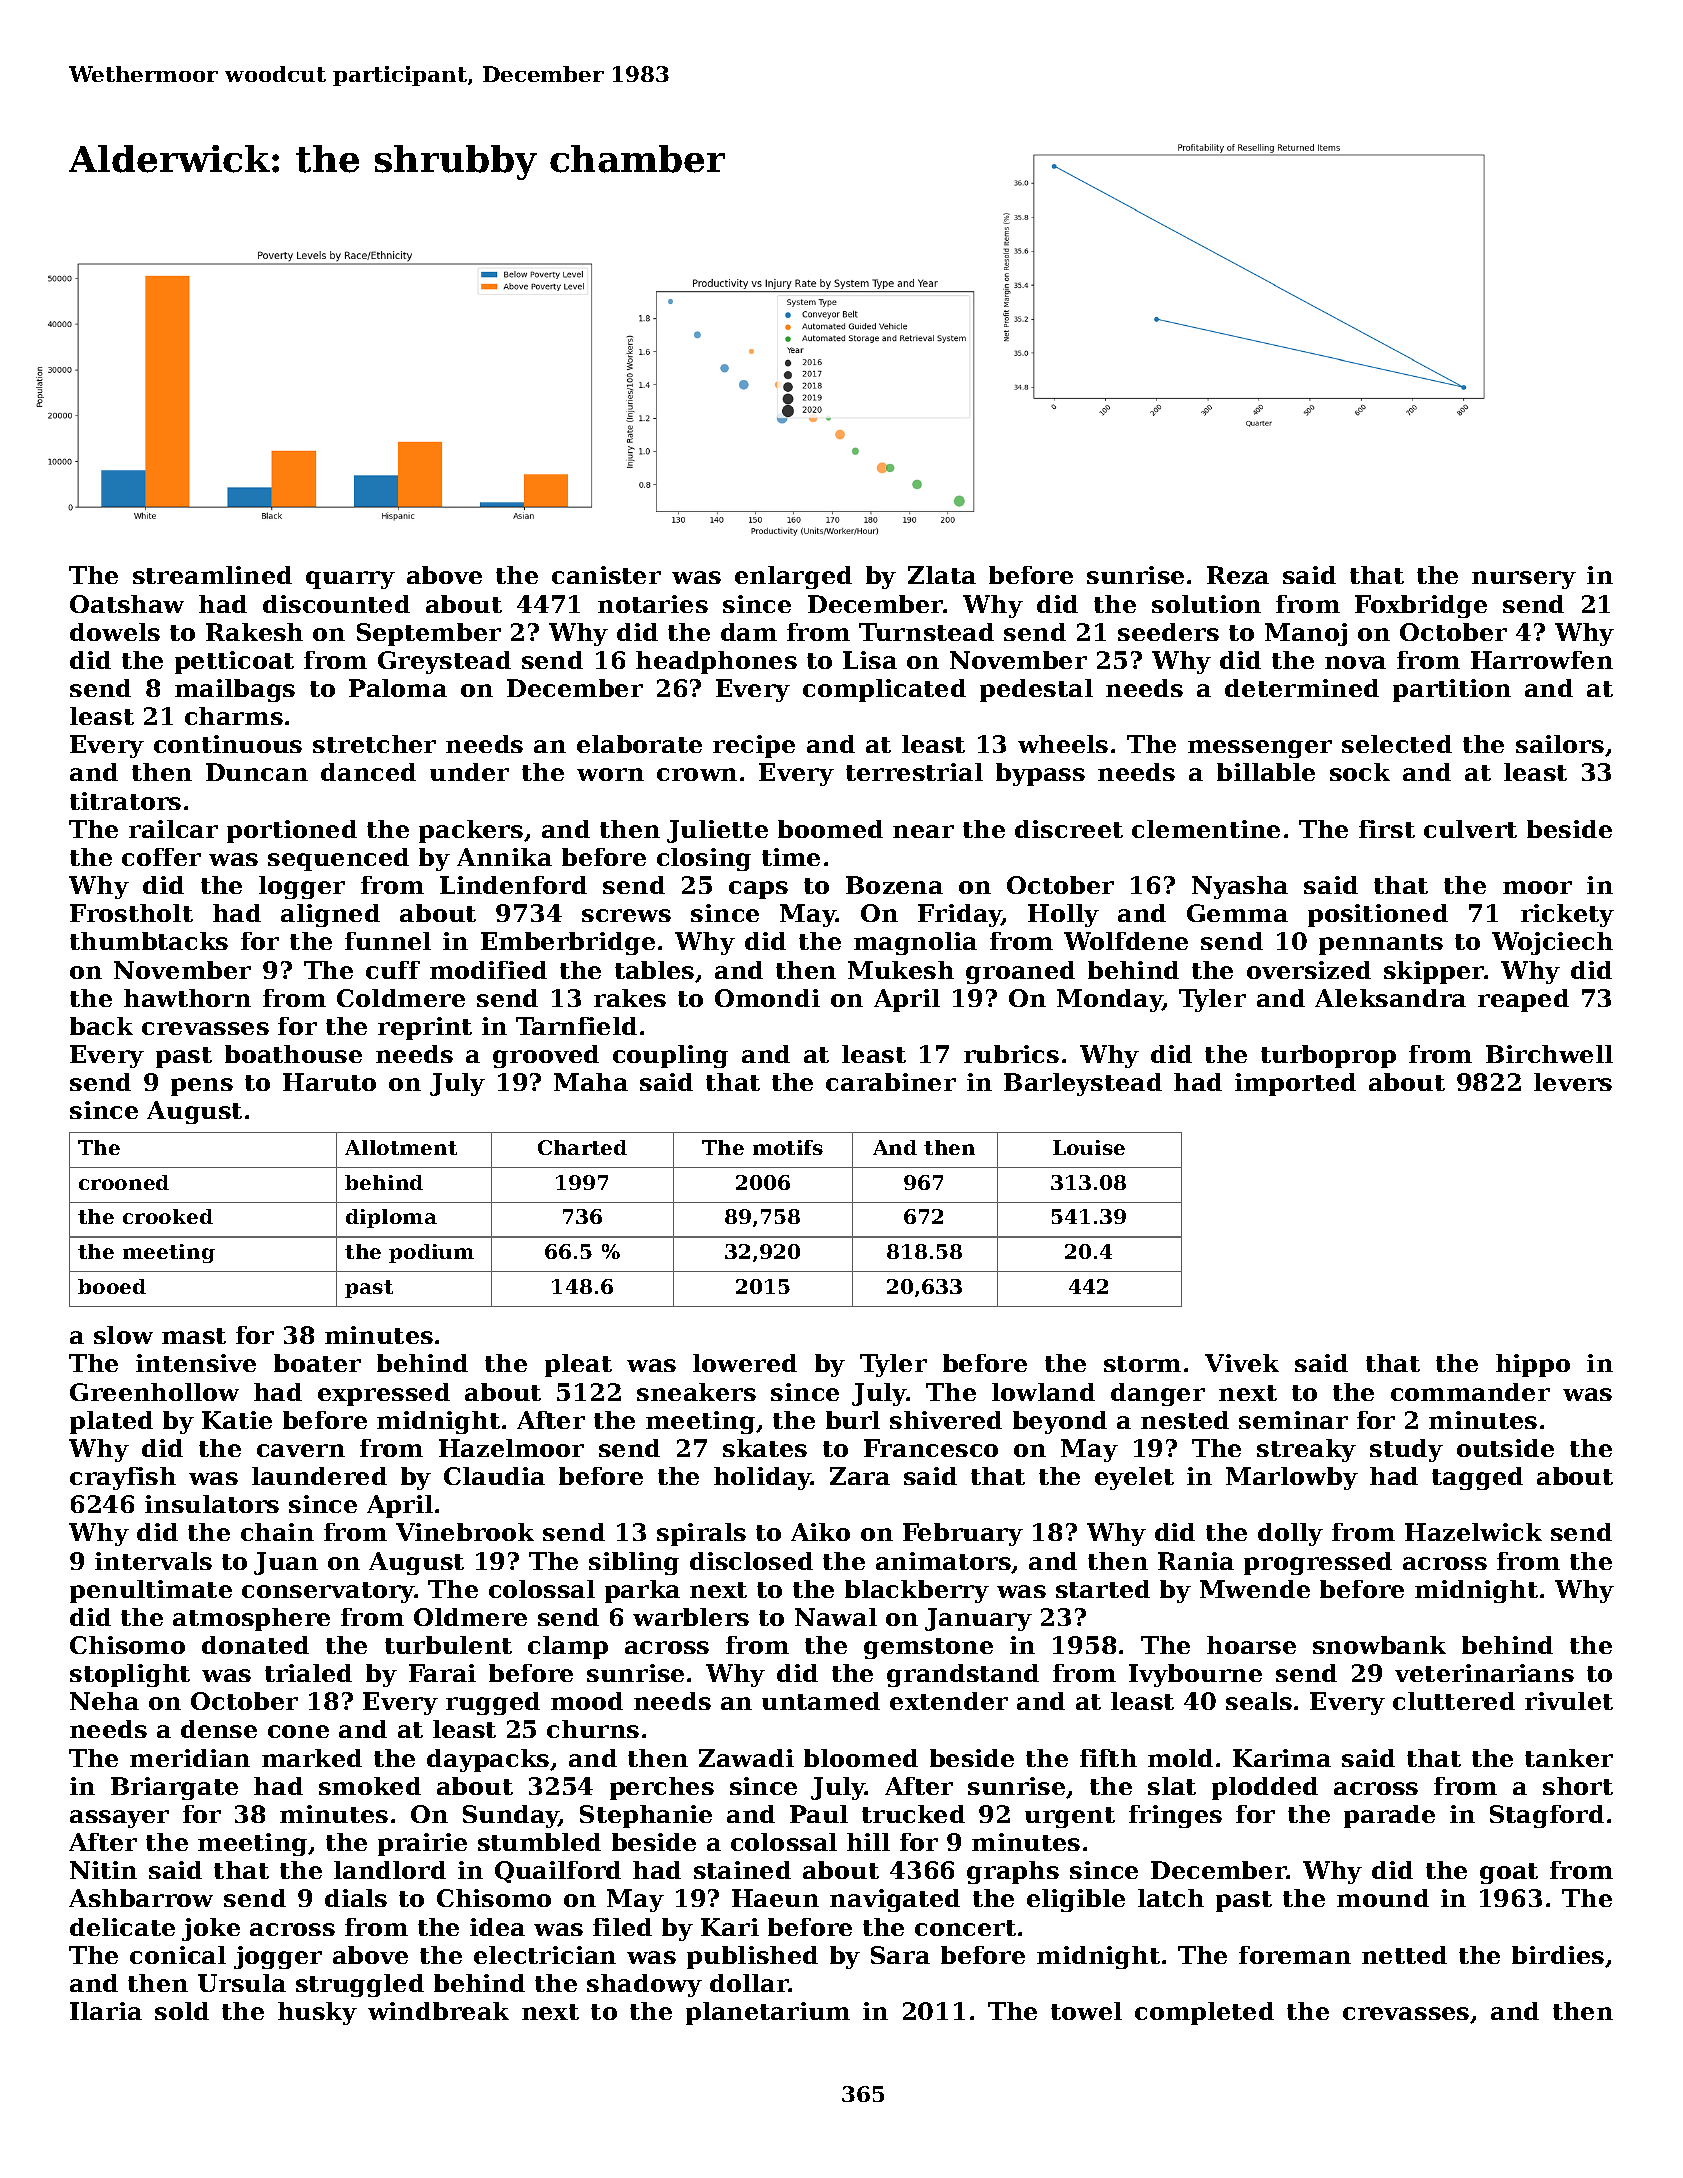 Image resolution: width=1683 pixels, height=2178 pixels. Describe the element at coordinates (329, 1082) in the image. I see `Haruto` at that location.
